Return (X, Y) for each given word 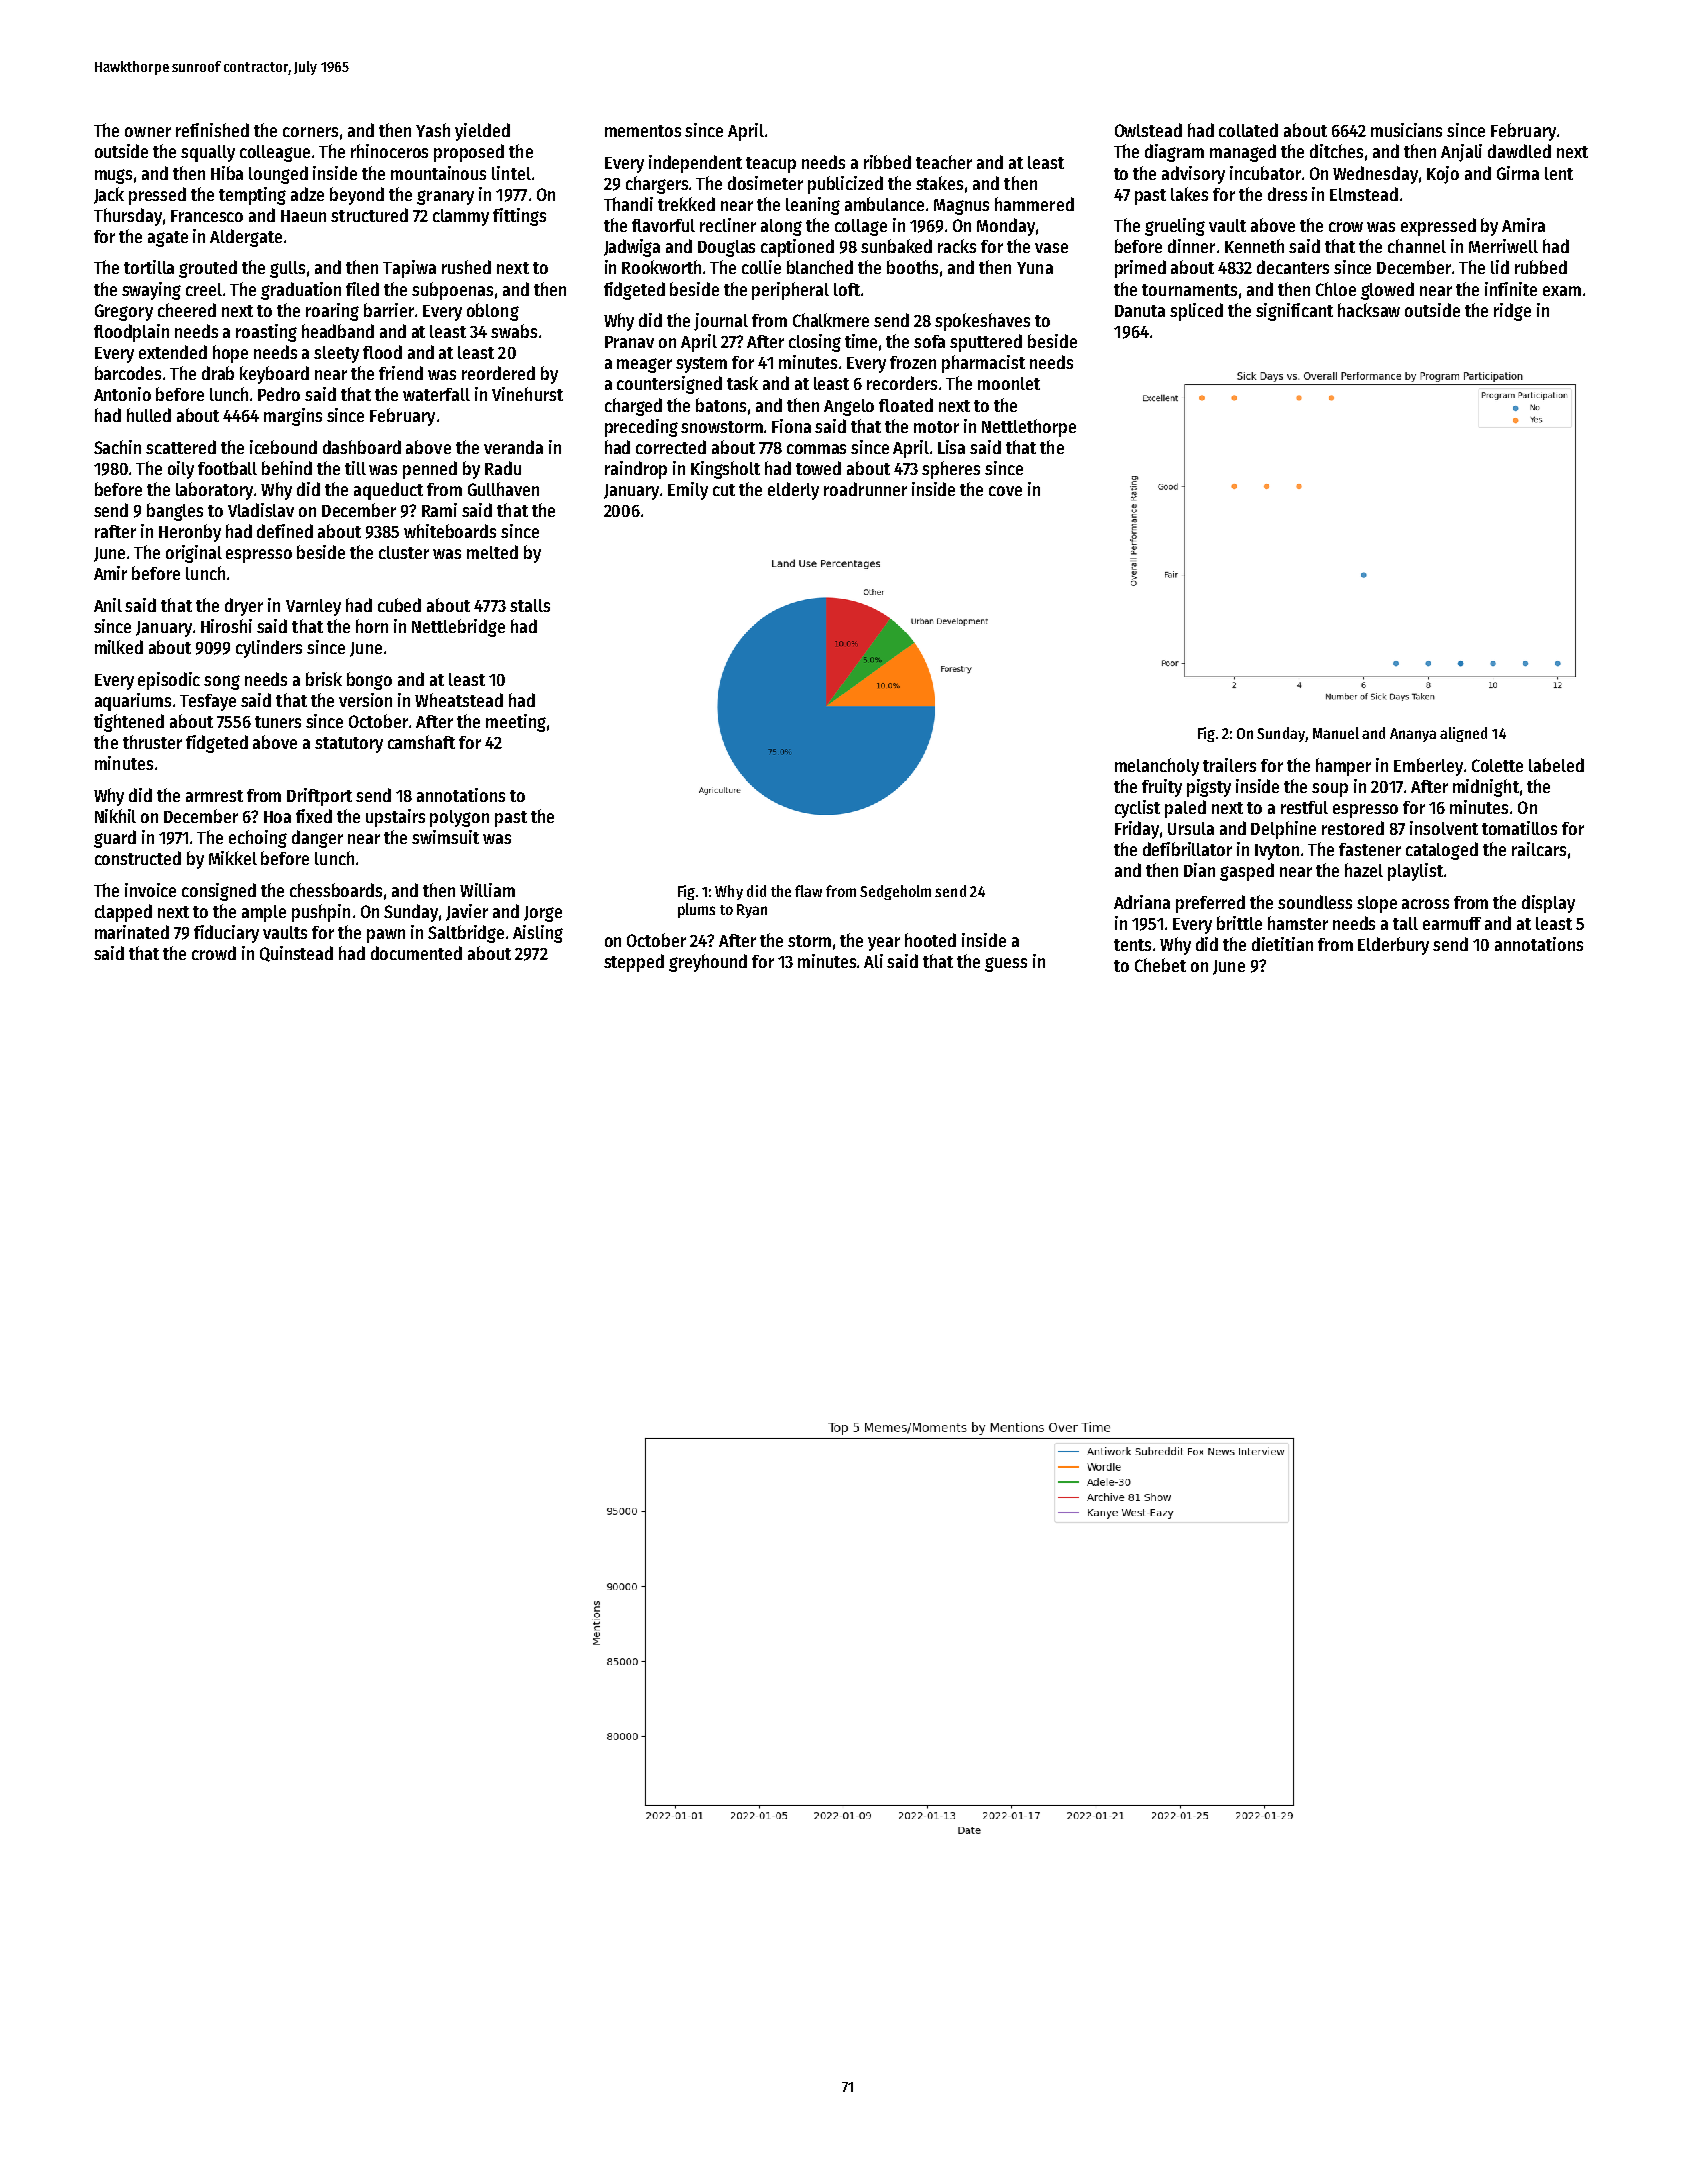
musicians (1406, 130)
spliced (1196, 312)
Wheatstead (459, 700)
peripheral (790, 291)
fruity (1162, 788)
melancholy (1157, 767)
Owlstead (1148, 130)
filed (362, 289)
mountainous (438, 173)
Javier (467, 912)
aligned (1463, 734)
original (194, 554)
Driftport (319, 797)
